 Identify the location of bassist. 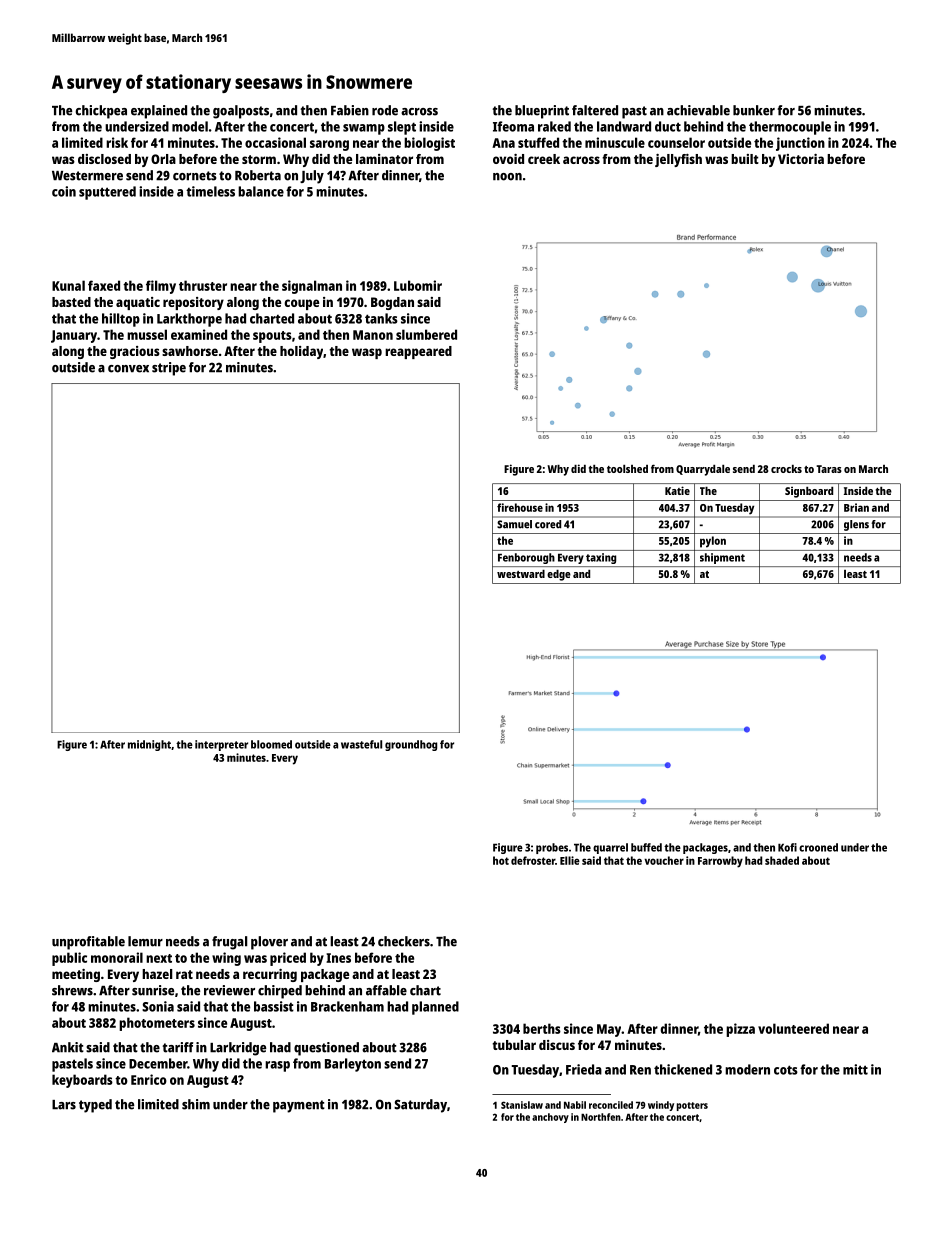
(274, 1006).
